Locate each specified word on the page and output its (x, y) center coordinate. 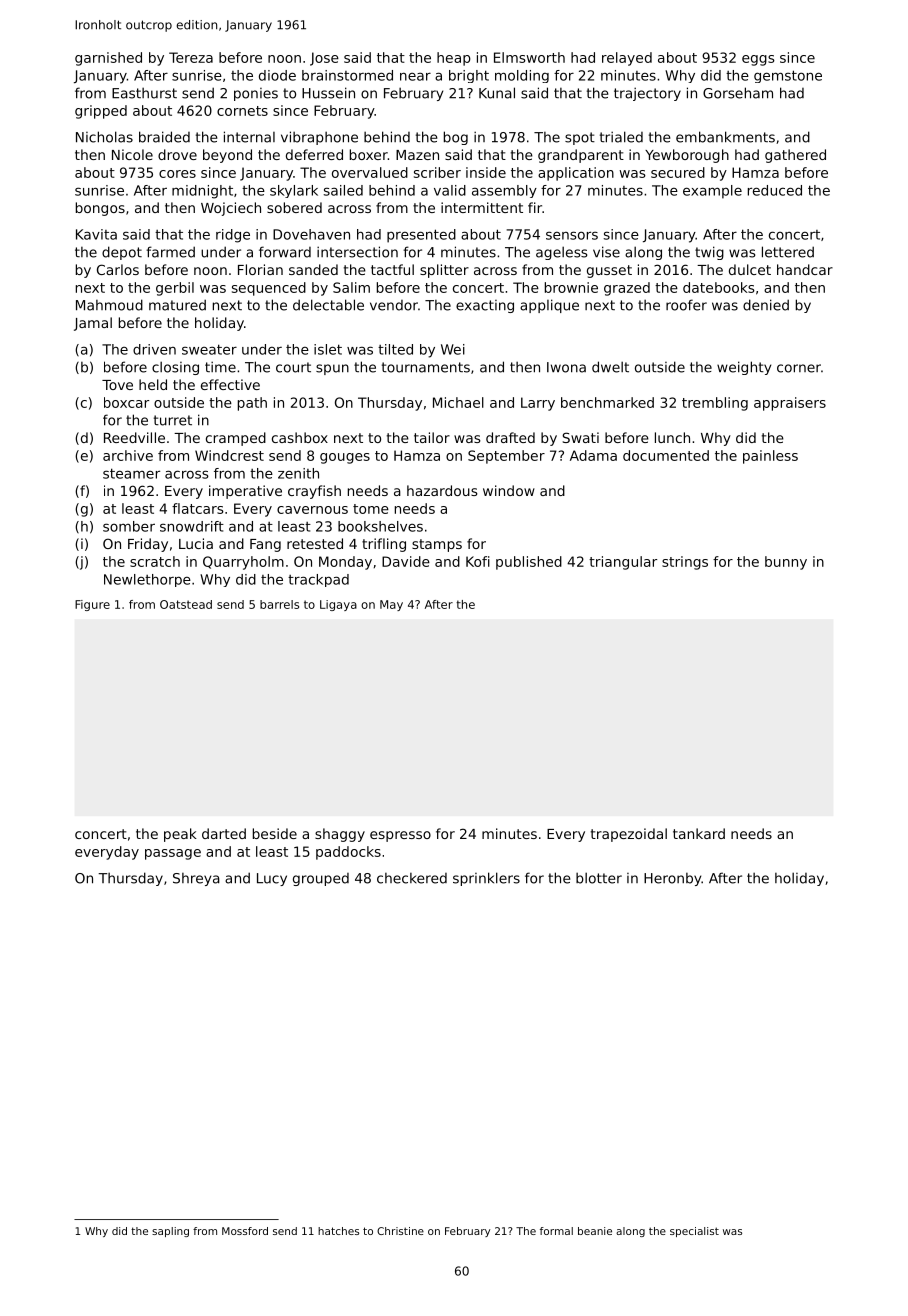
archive (128, 455)
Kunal (497, 93)
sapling (170, 1232)
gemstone (788, 76)
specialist (694, 1232)
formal (556, 1231)
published (529, 563)
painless (770, 457)
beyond (227, 156)
